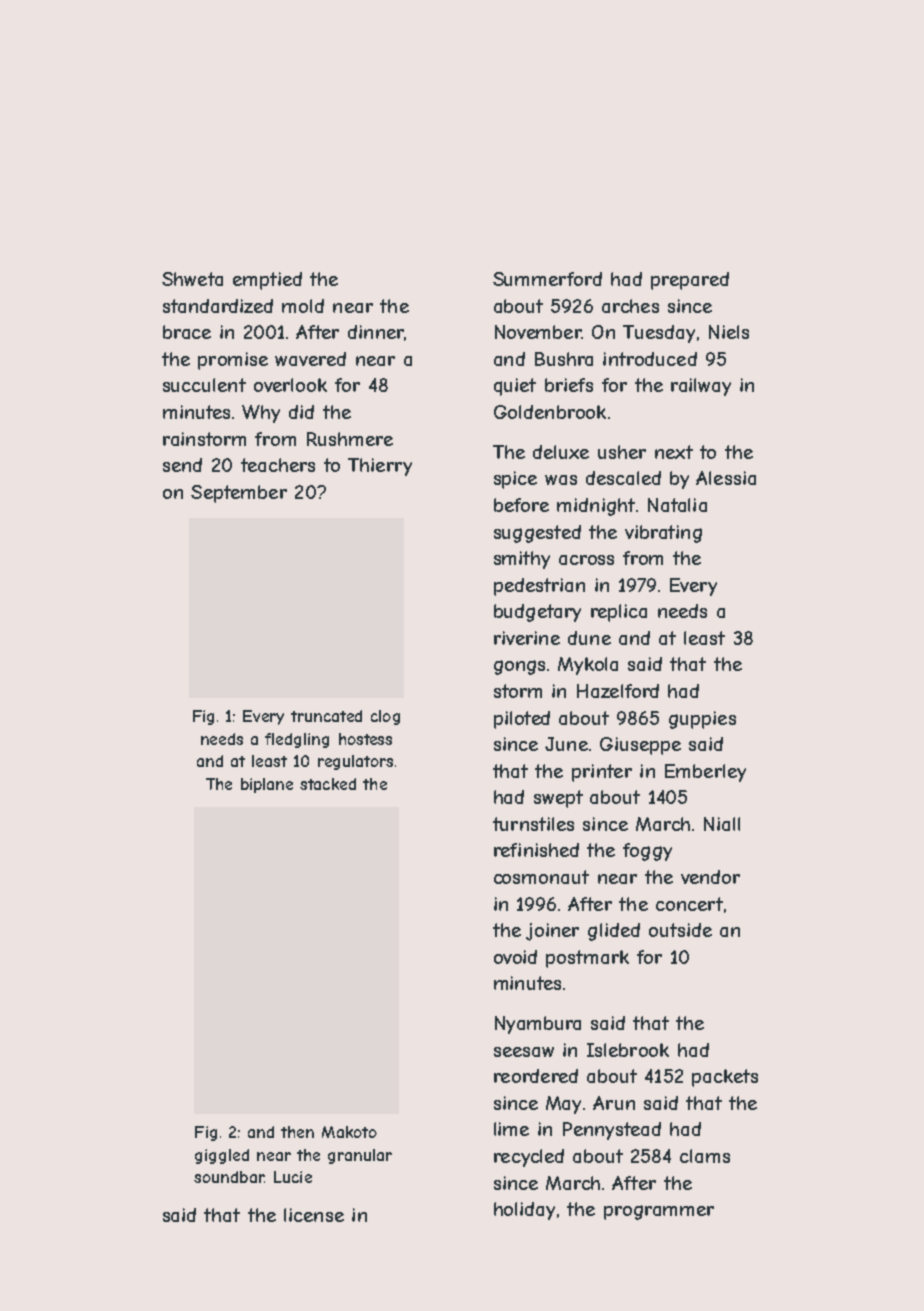 This screenshot has width=924, height=1311. Describe the element at coordinates (515, 957) in the screenshot. I see `ovoid` at that location.
